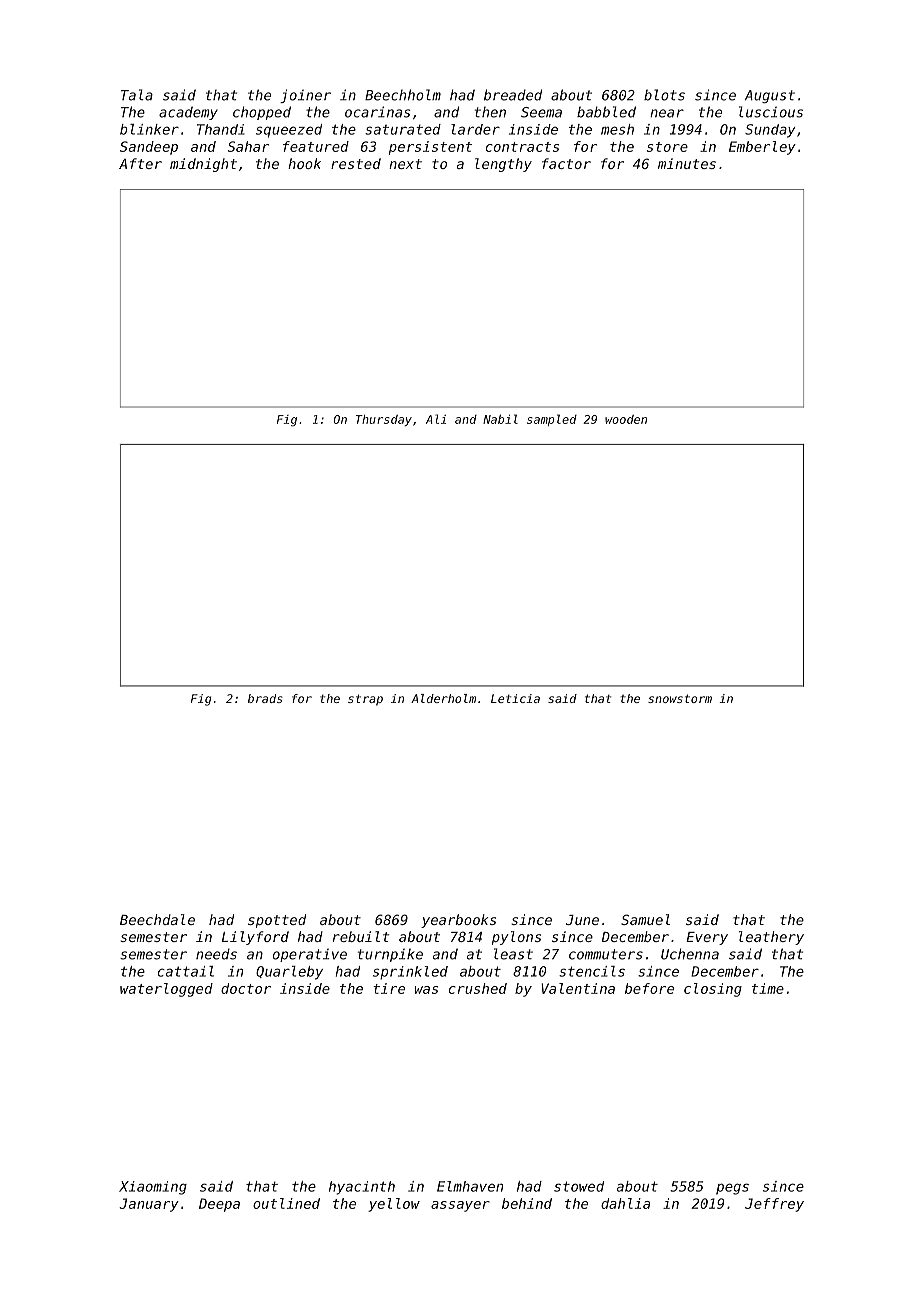 This document has height=1308, width=924. What do you see at coordinates (384, 420) in the document?
I see `Thursday` at bounding box center [384, 420].
